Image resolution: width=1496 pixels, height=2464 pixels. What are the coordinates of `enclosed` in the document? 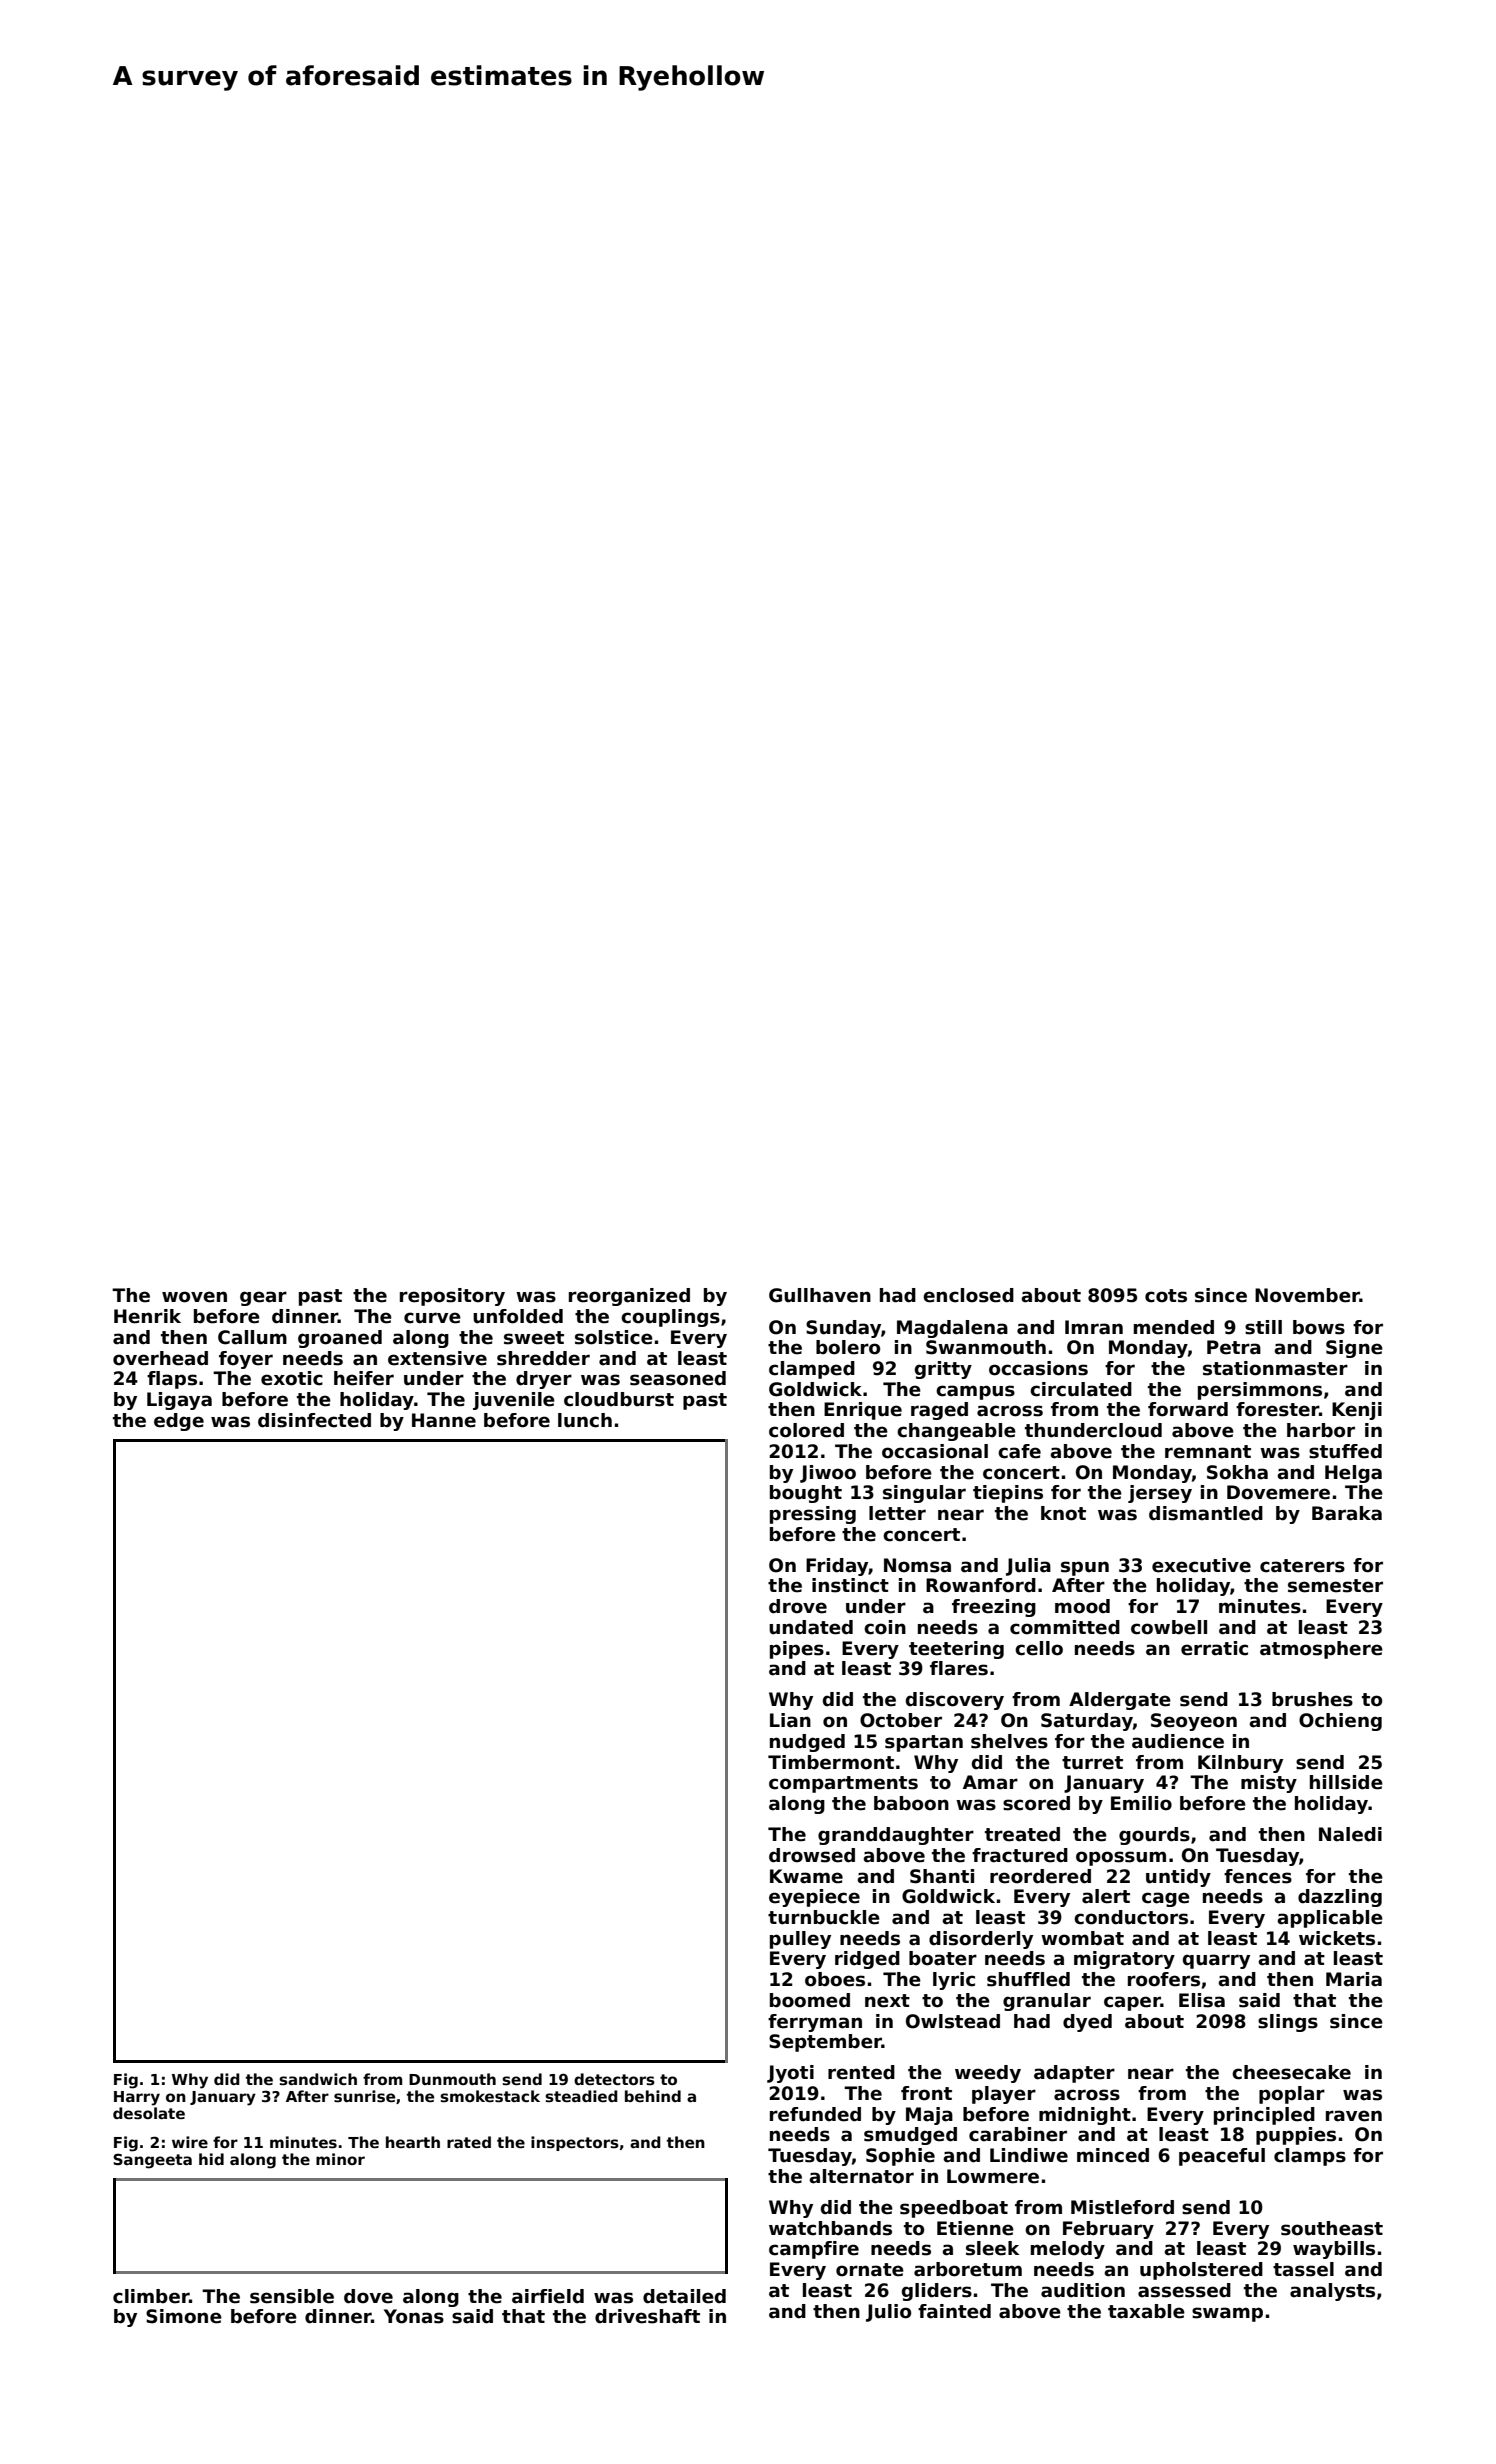 It's located at (968, 1295).
